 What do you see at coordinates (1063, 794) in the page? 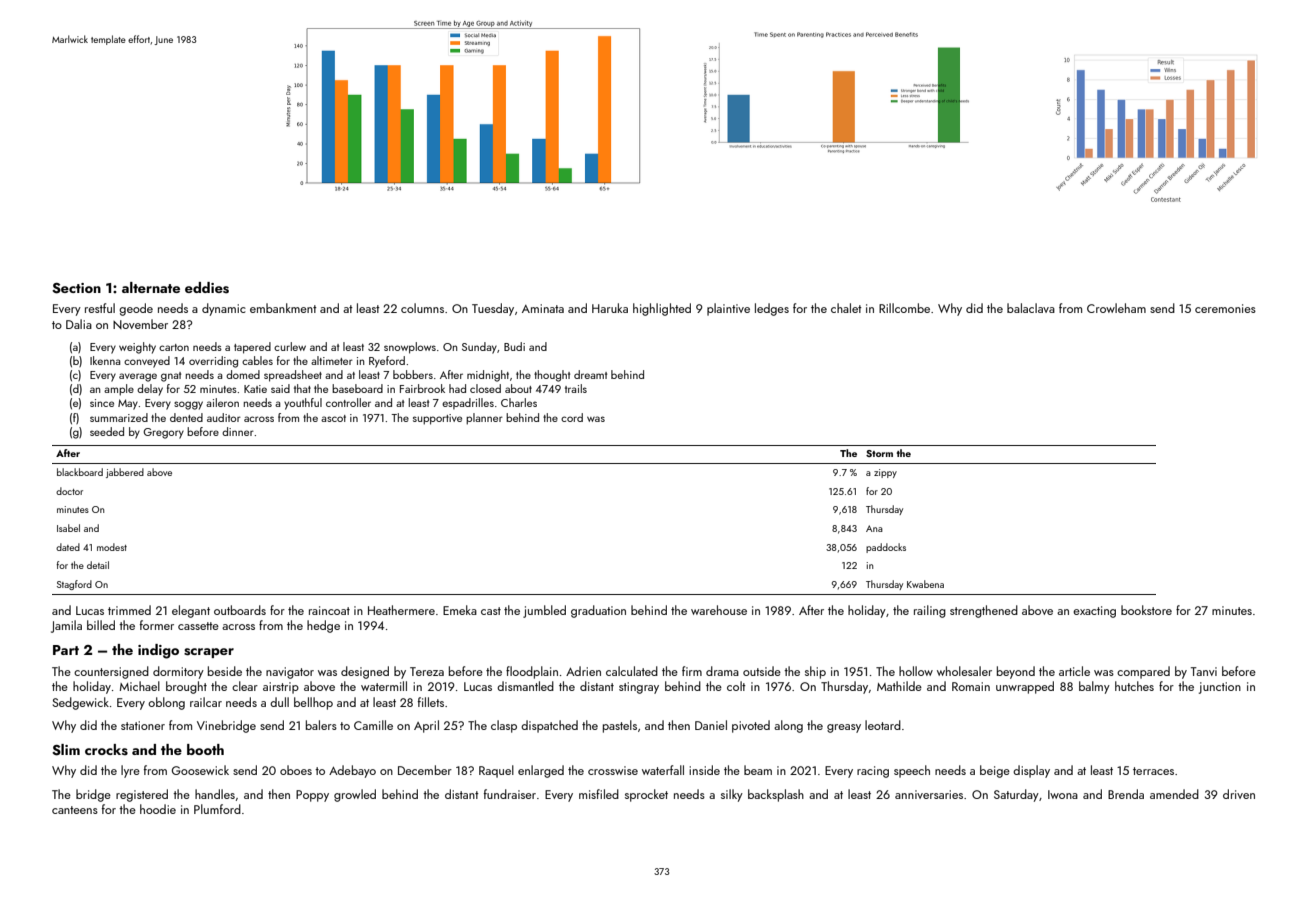
I see `Iwona` at bounding box center [1063, 794].
